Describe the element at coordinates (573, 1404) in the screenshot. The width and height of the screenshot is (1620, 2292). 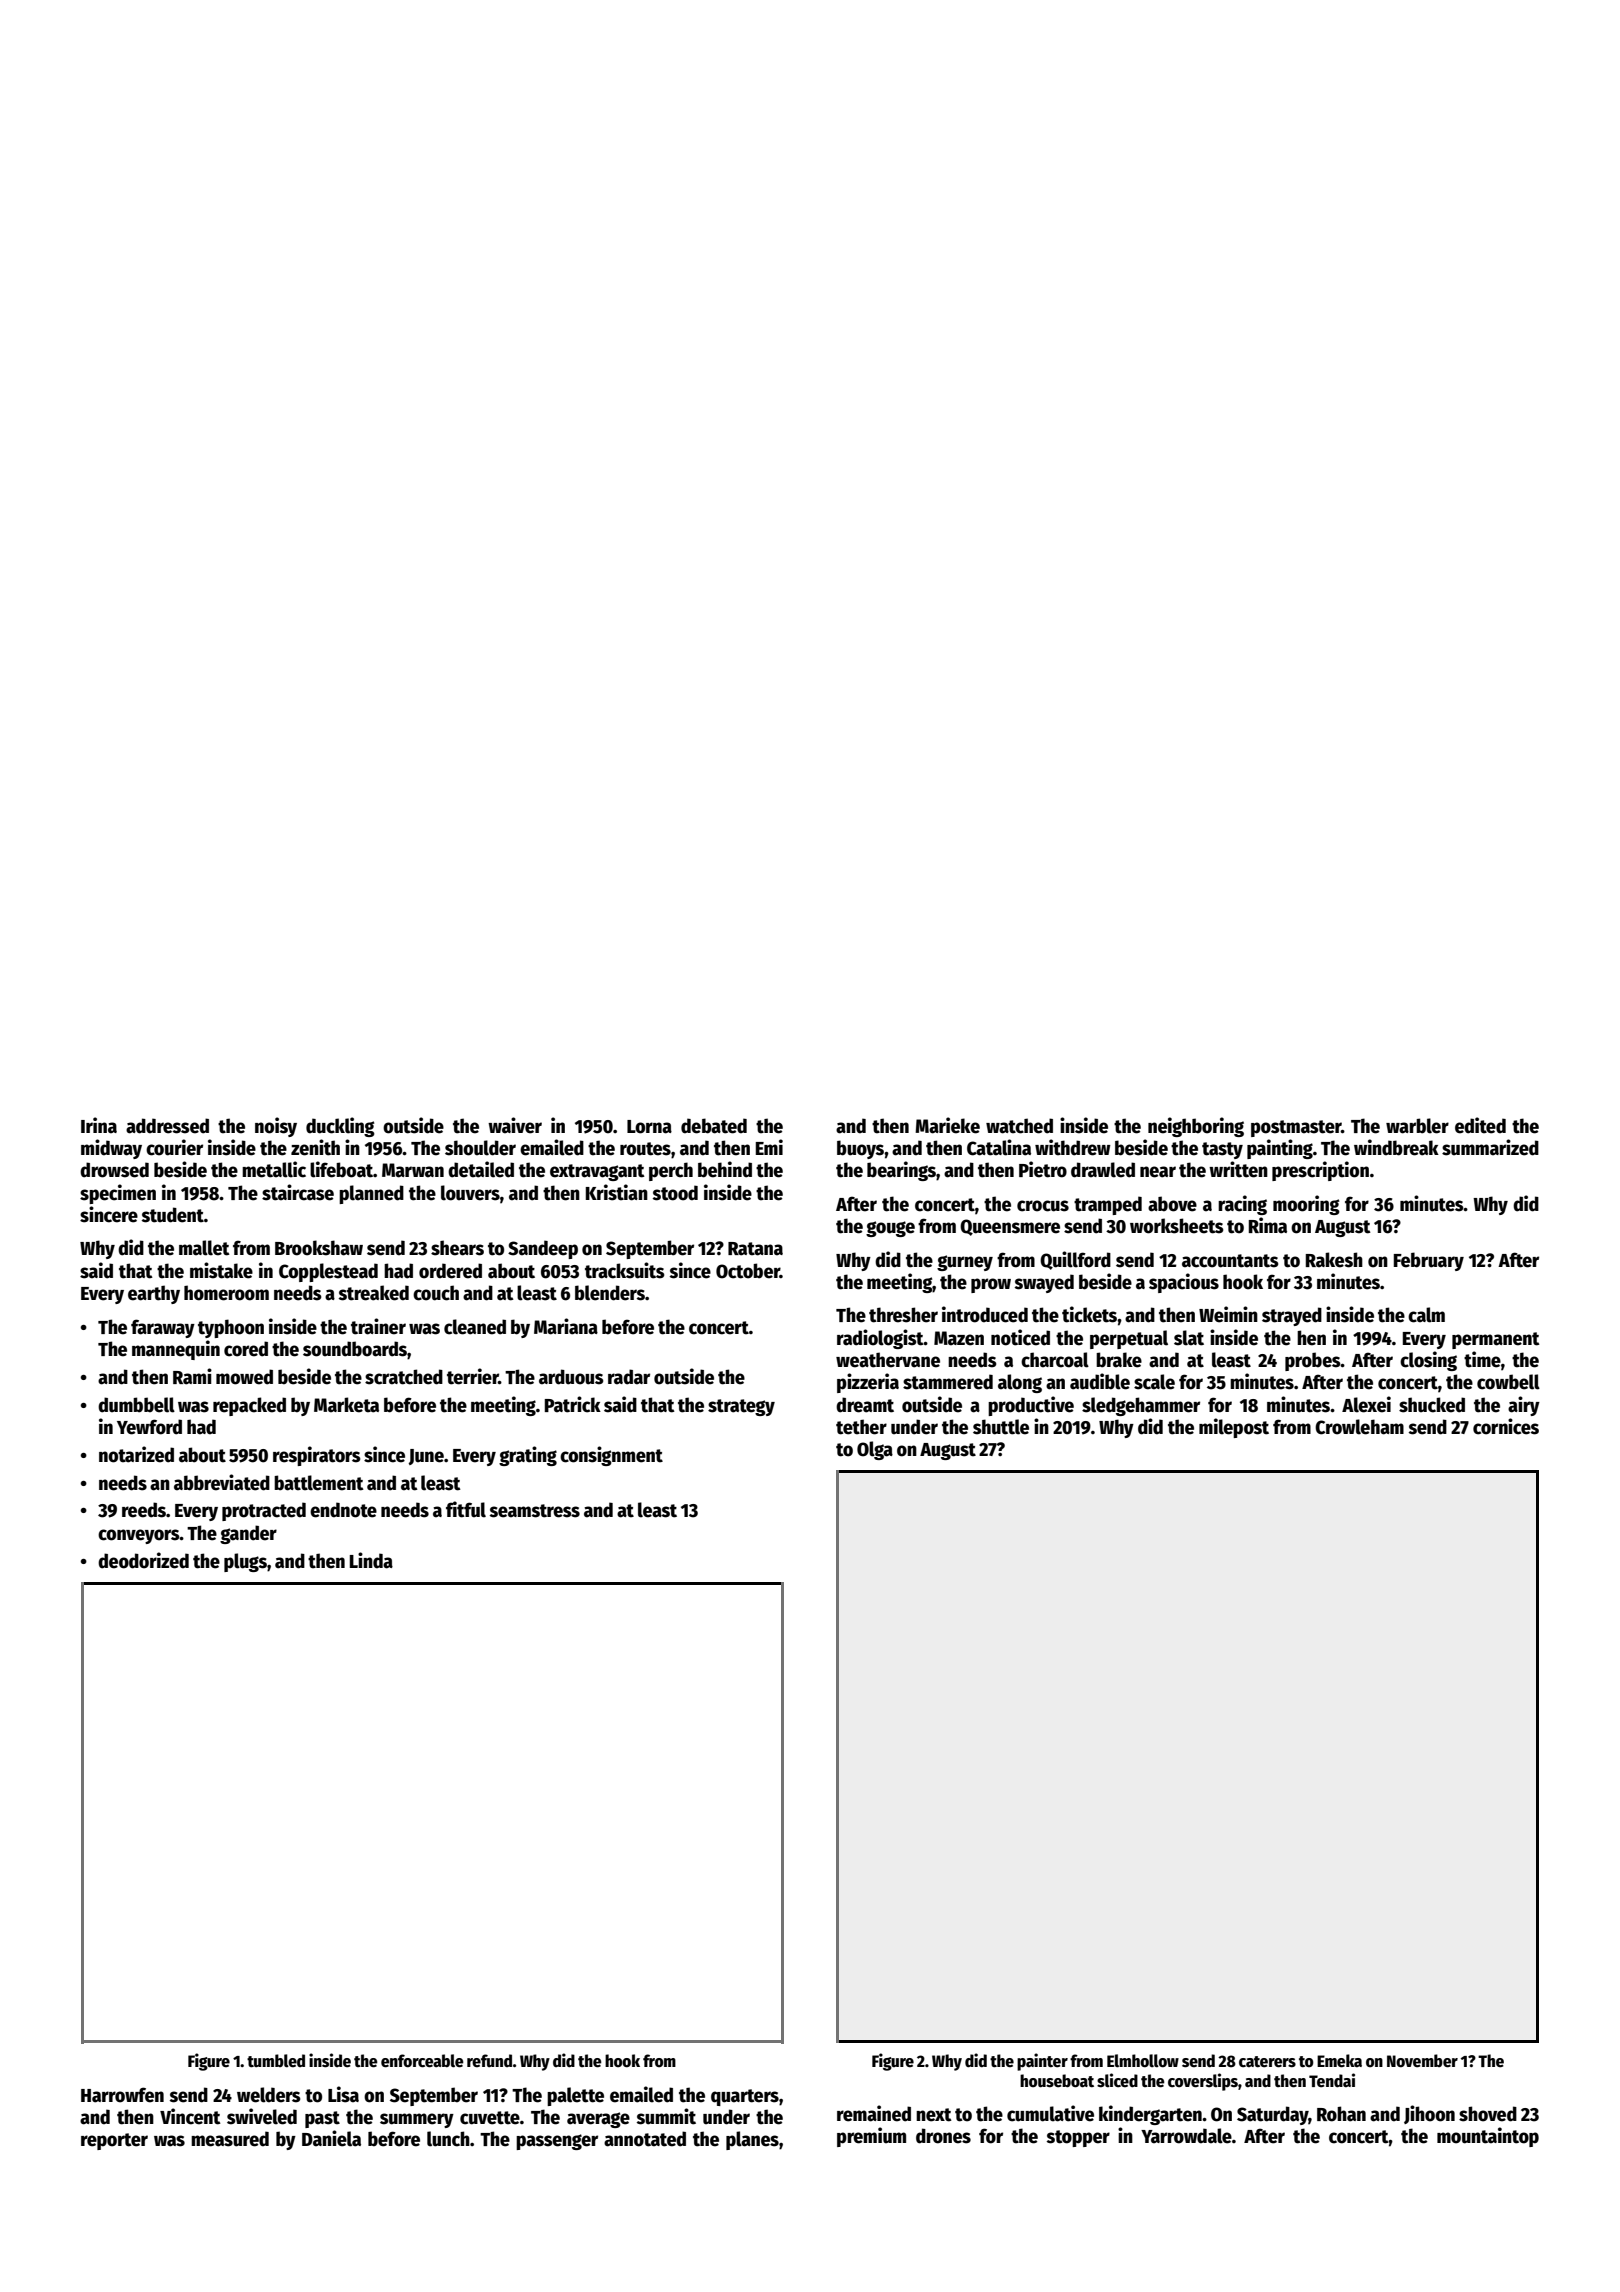
I see `Patrick` at that location.
